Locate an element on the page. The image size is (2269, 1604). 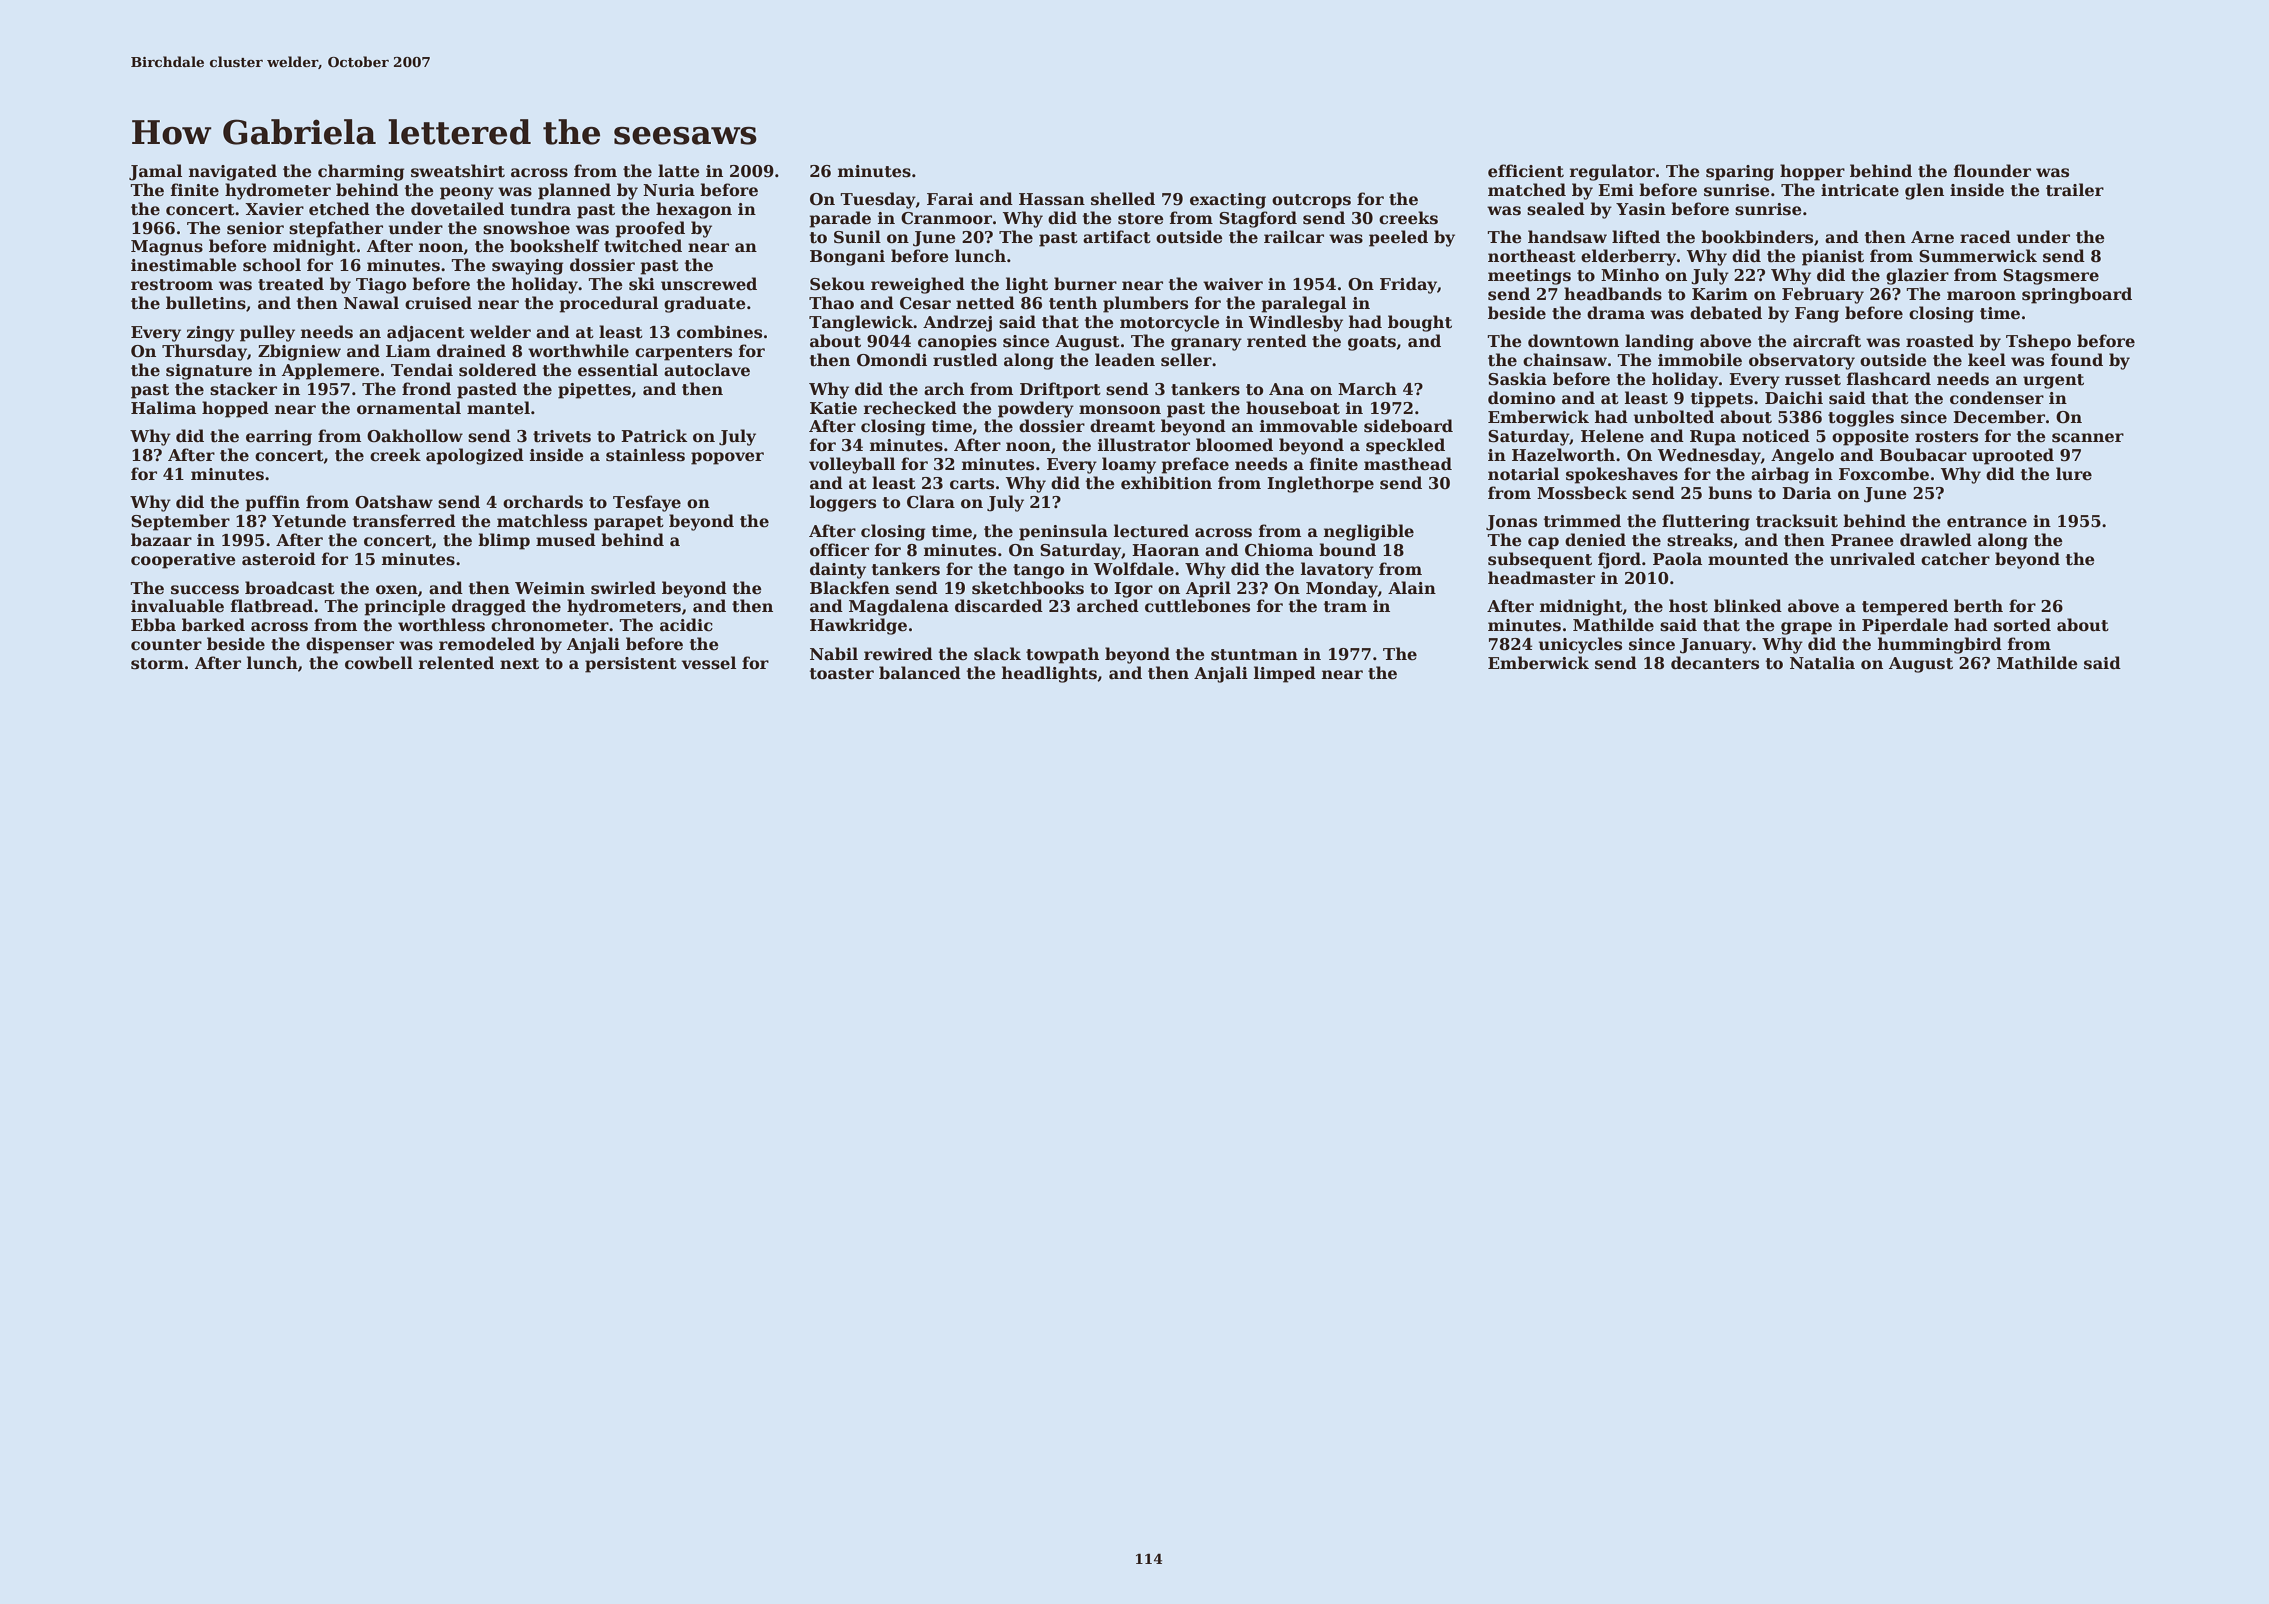
dispenser is located at coordinates (350, 645).
